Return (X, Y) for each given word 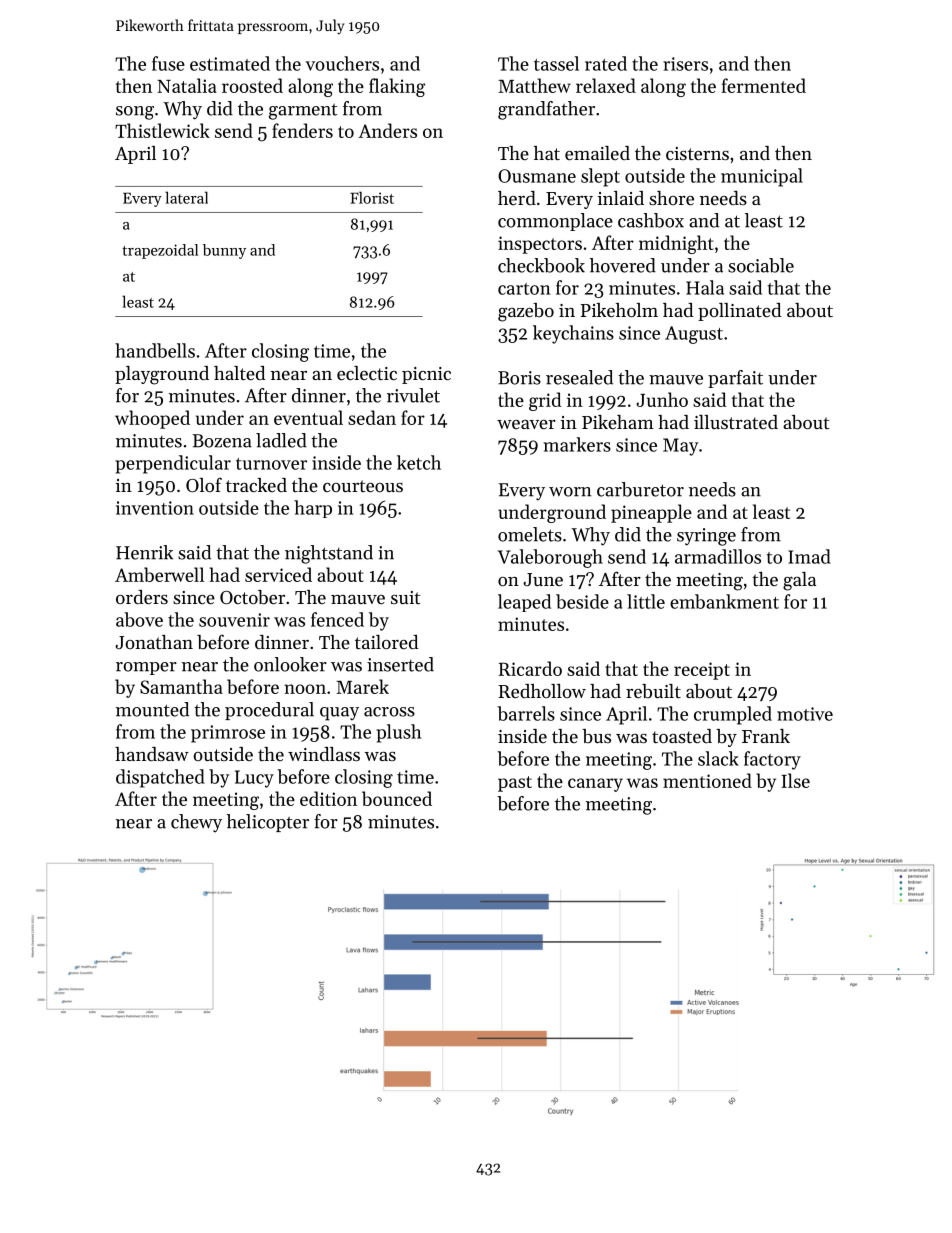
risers (685, 64)
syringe (706, 537)
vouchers (342, 63)
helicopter (268, 823)
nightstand (329, 554)
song (135, 113)
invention (155, 508)
